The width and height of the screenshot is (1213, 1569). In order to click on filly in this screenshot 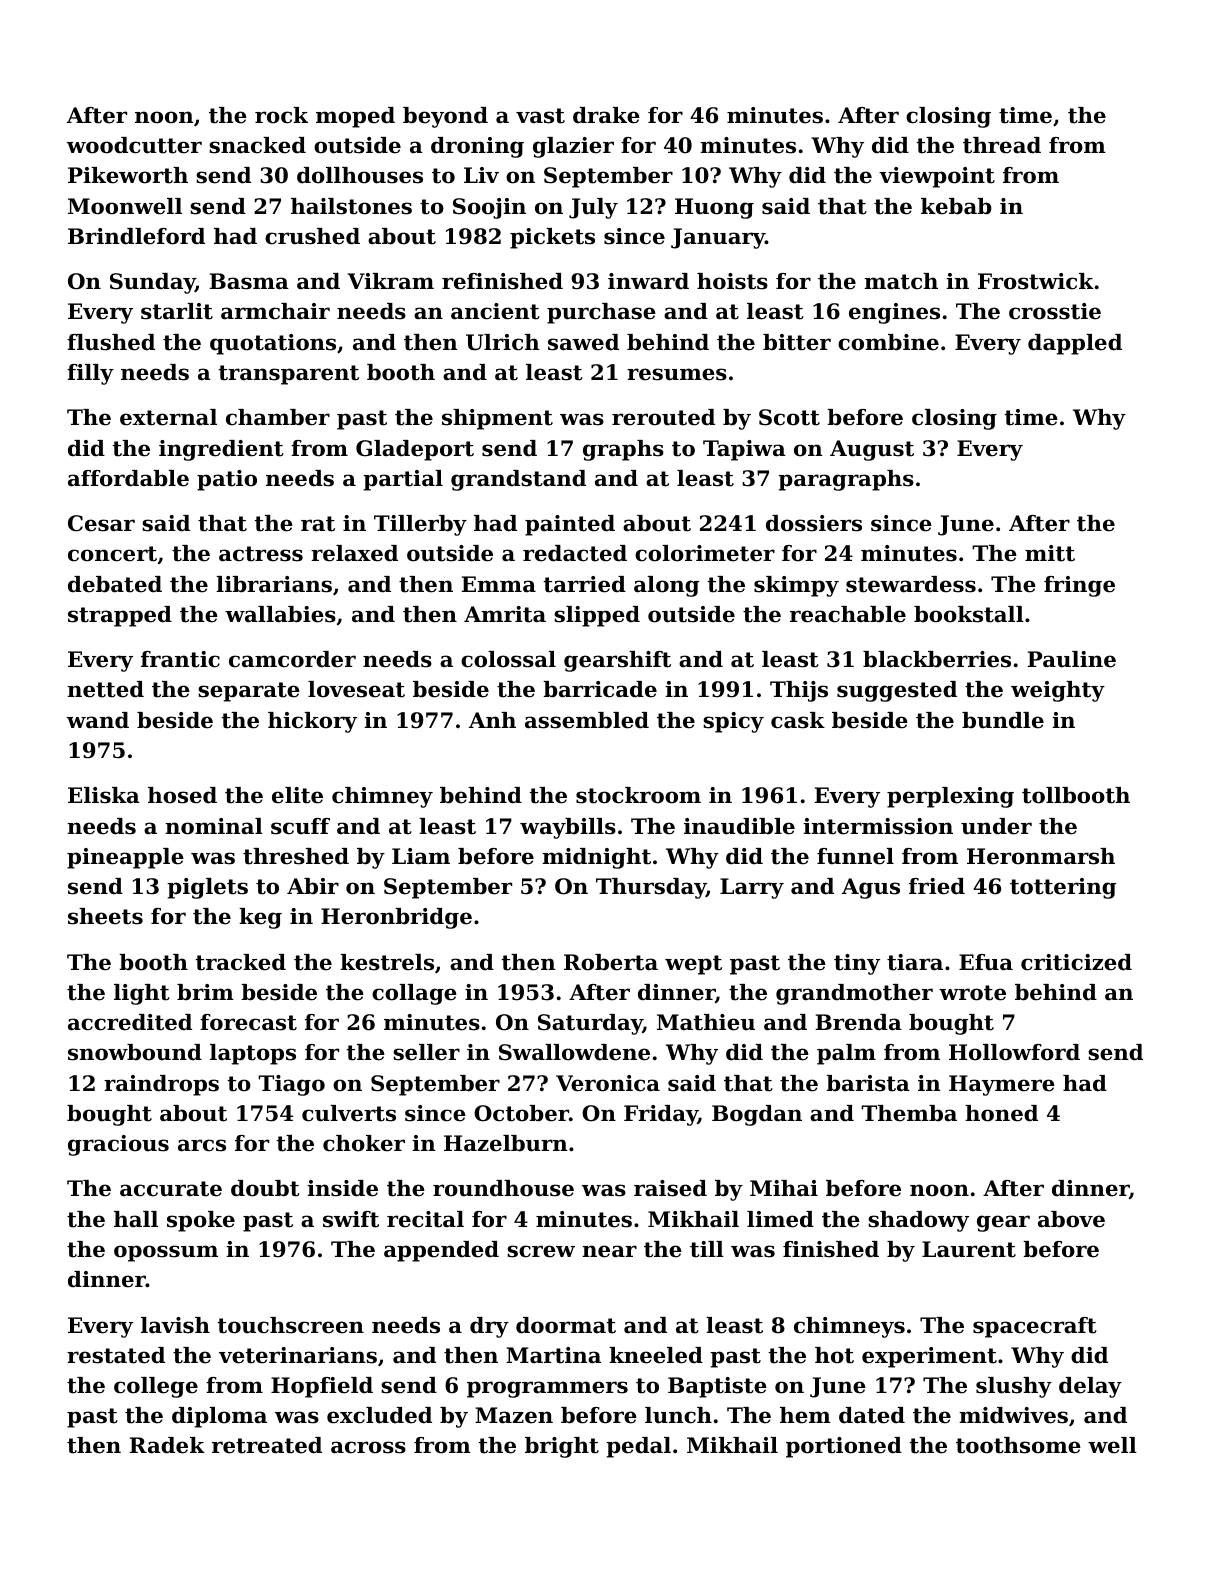, I will do `click(90, 374)`.
